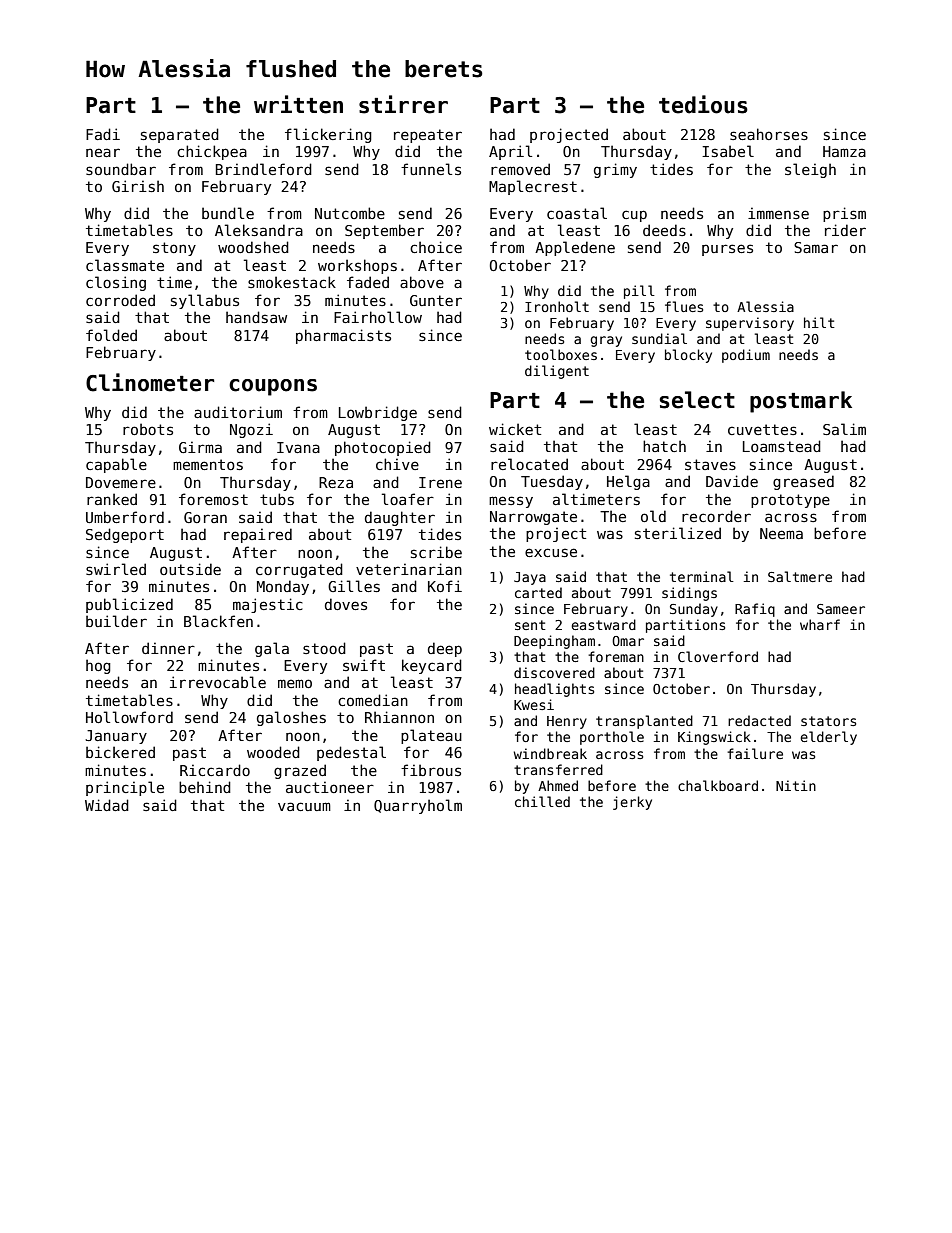 The image size is (952, 1233). I want to click on sleigh, so click(810, 170).
